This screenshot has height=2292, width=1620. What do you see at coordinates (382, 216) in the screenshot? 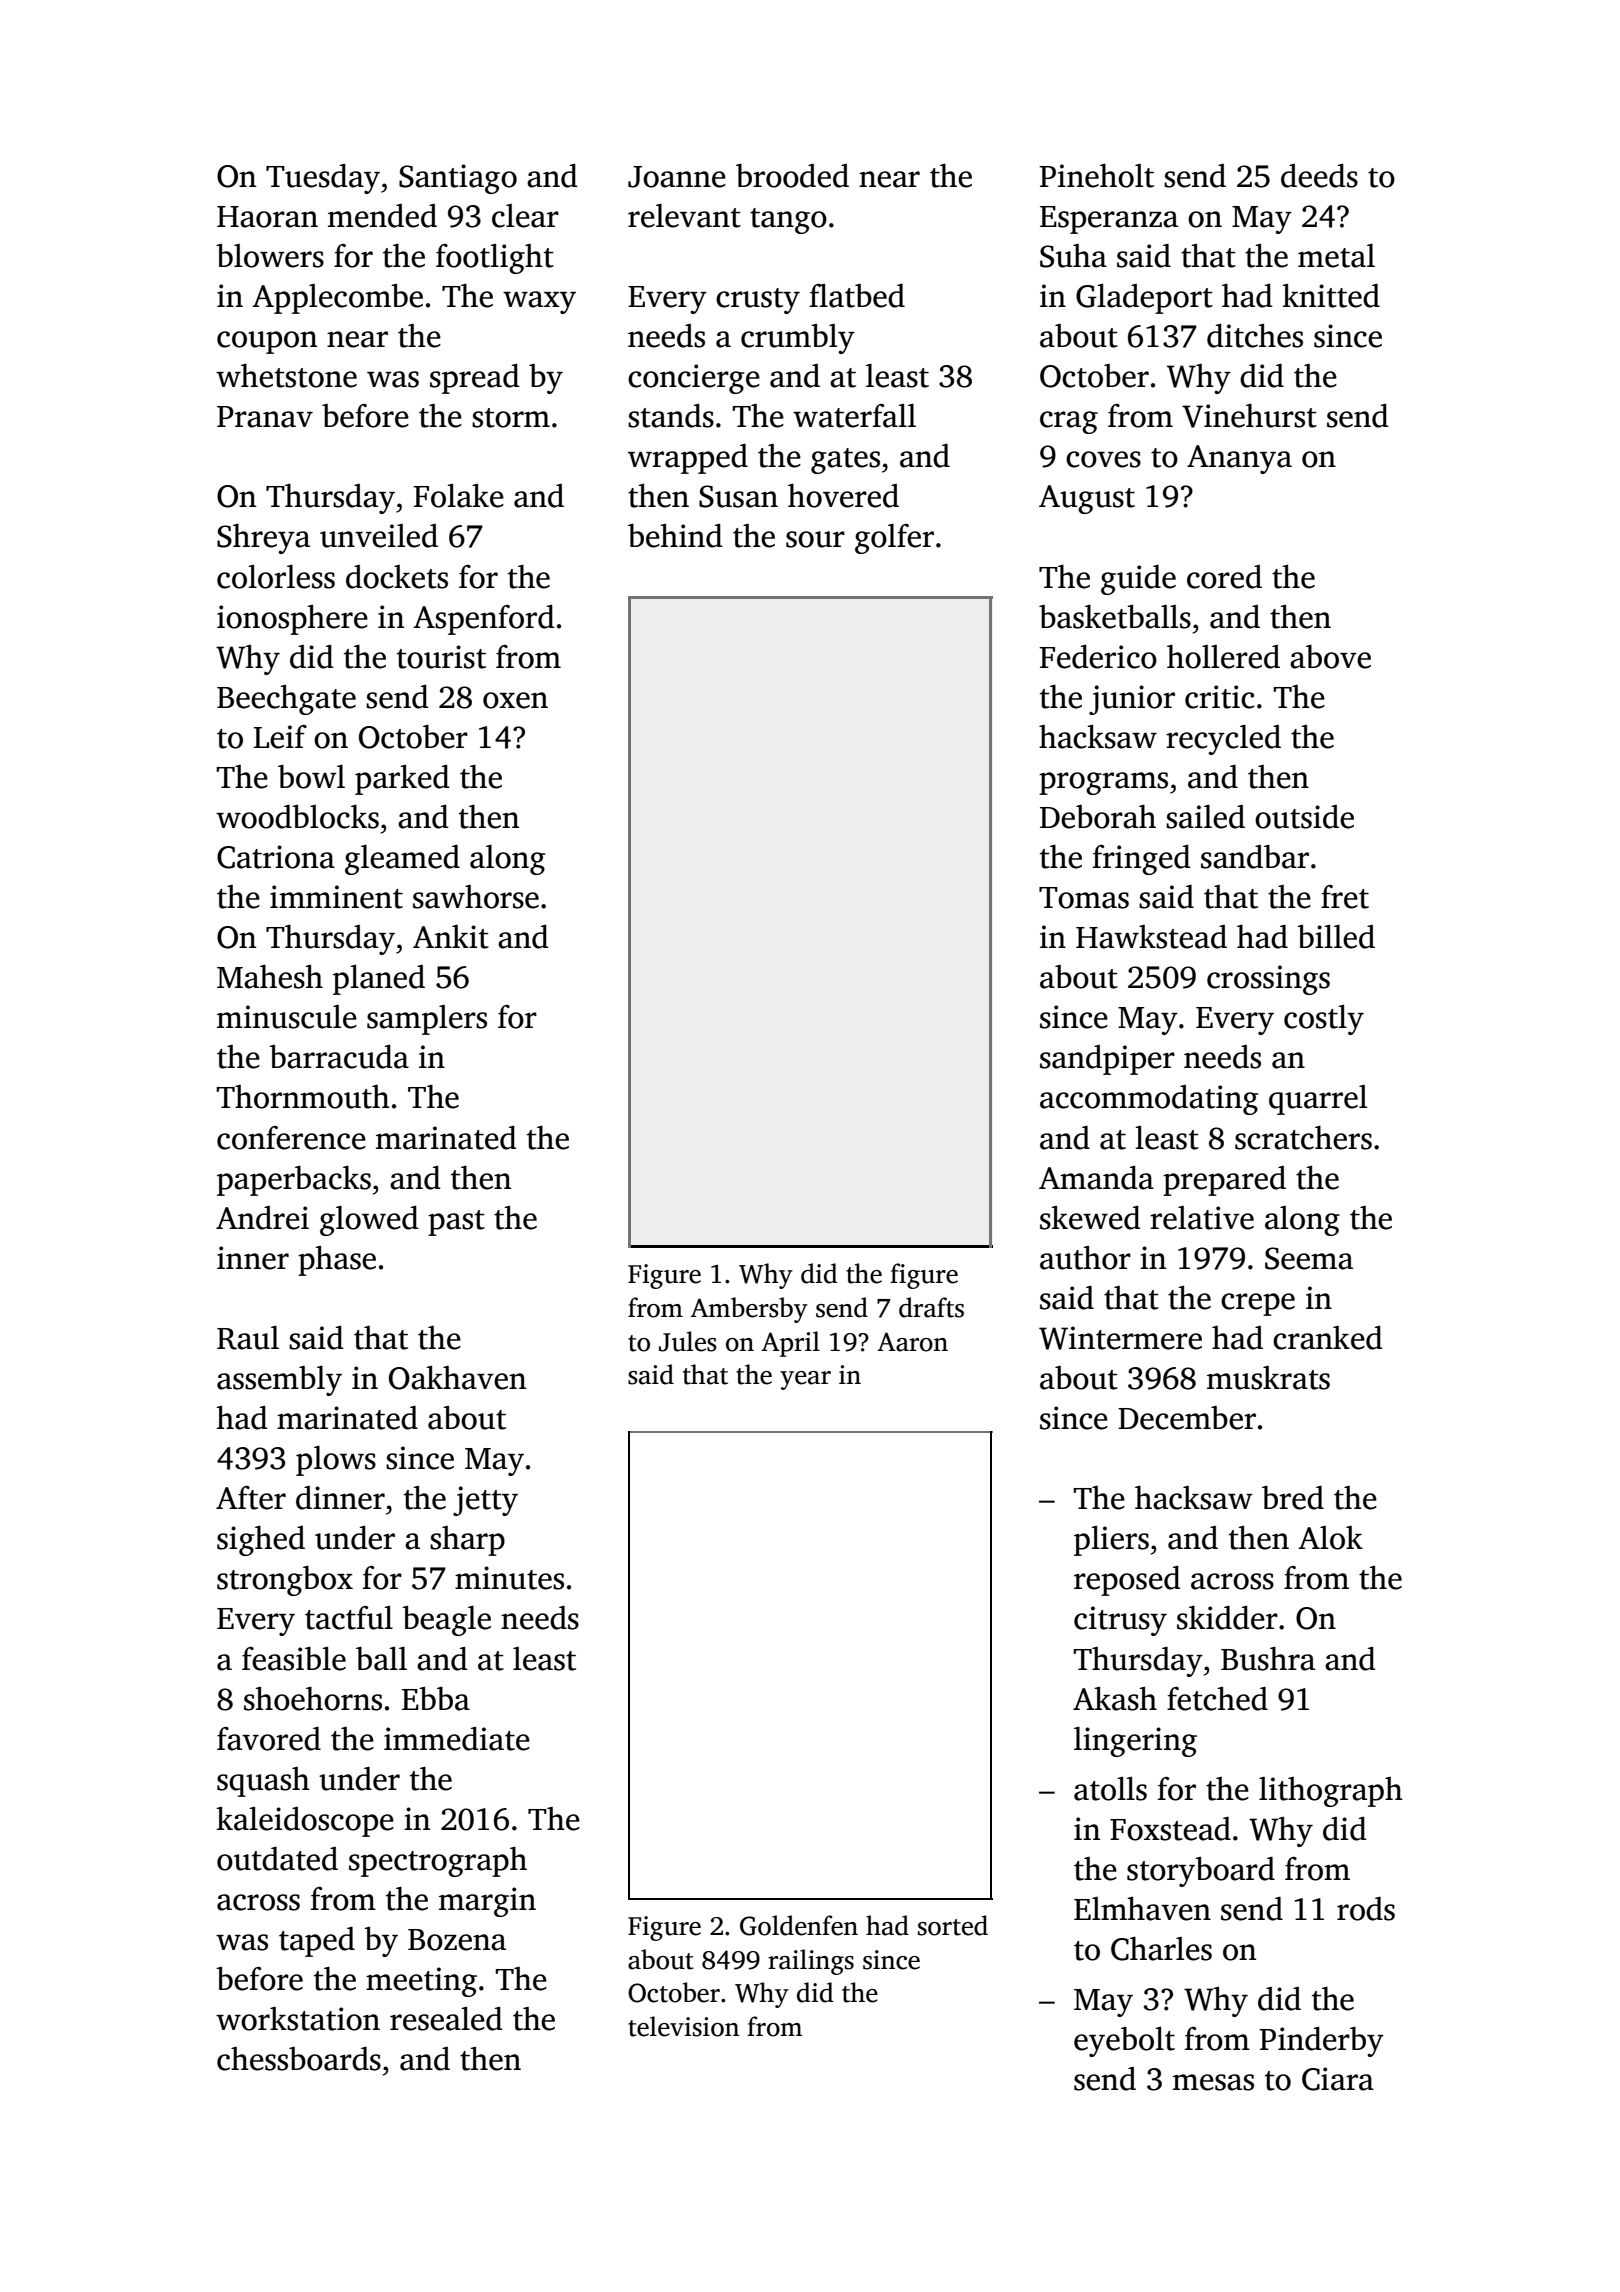
I see `mended` at bounding box center [382, 216].
